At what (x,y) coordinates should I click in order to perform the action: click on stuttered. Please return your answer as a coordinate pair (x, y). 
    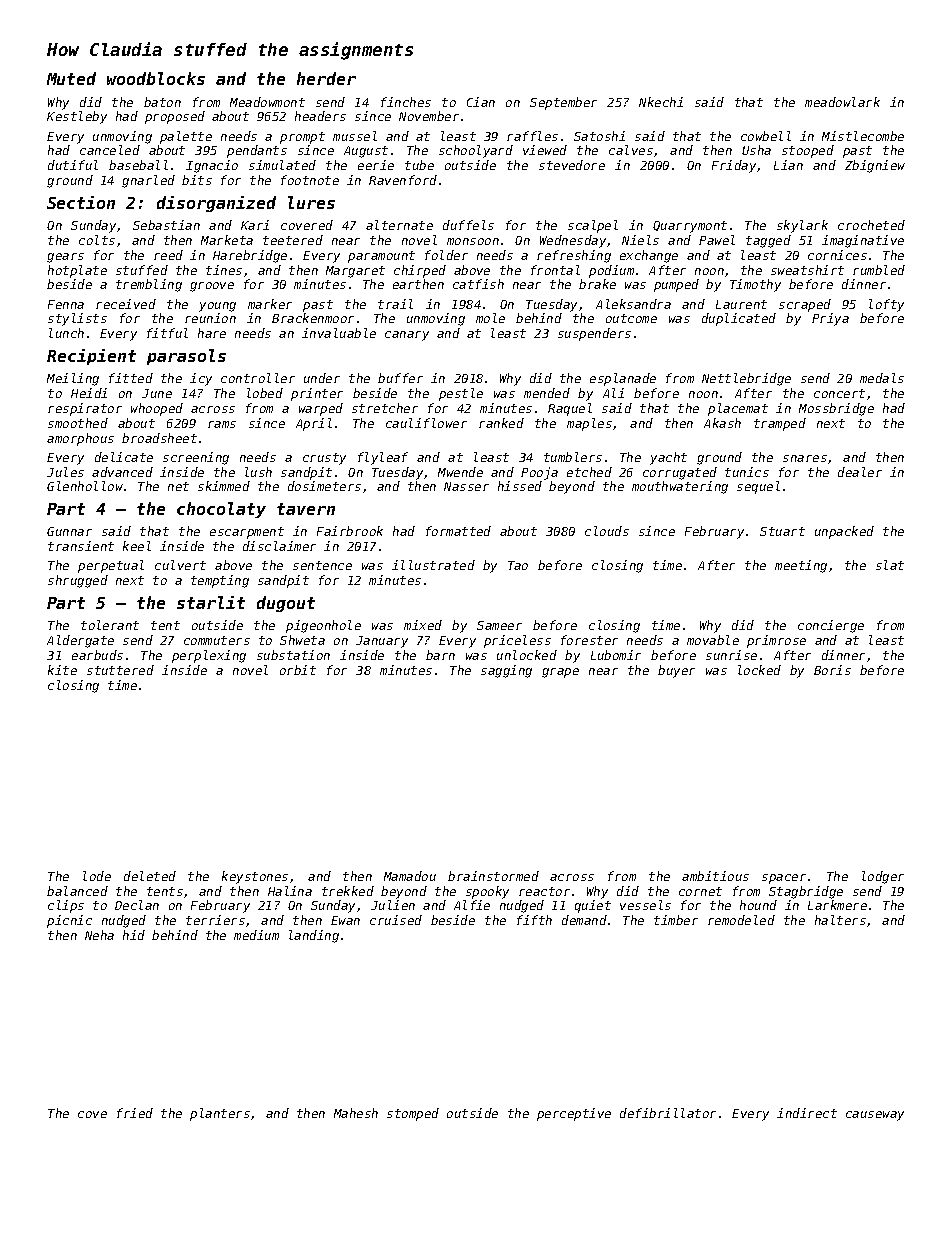
    Looking at the image, I should click on (120, 670).
